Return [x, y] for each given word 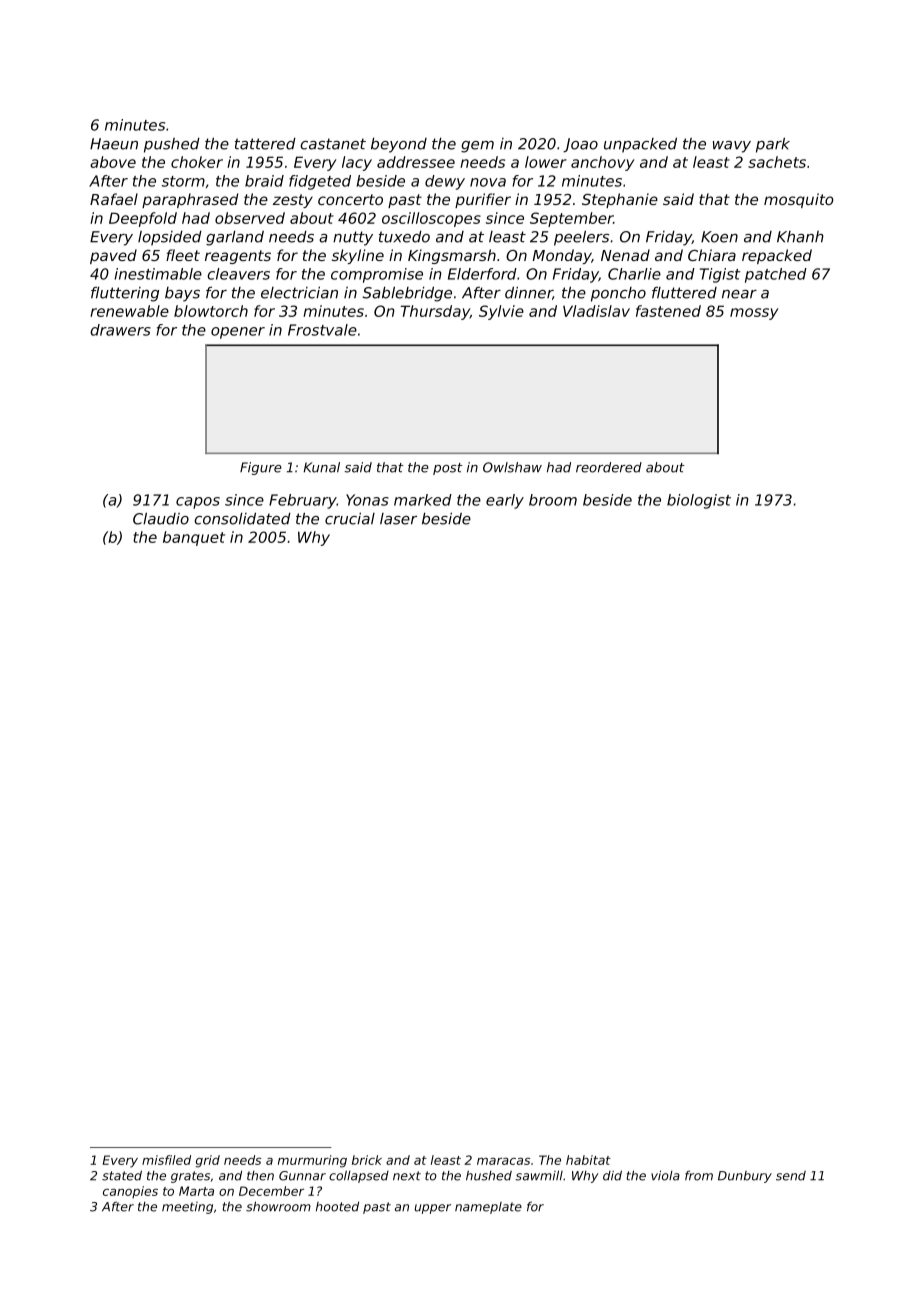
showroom [278, 1206]
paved [113, 256]
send [791, 1176]
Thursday [435, 312]
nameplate [488, 1208]
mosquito [799, 200]
